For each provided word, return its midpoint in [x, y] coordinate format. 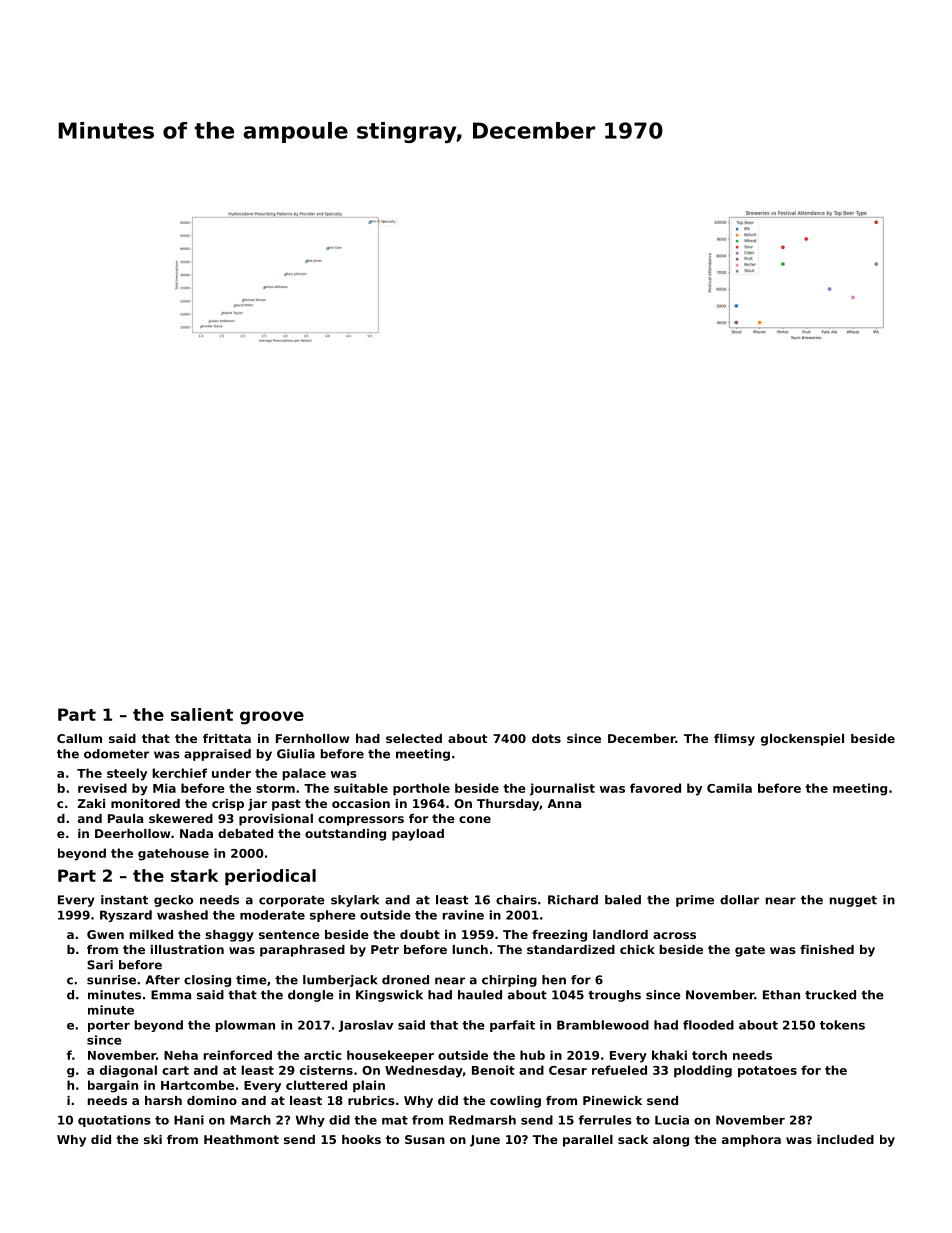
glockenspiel [802, 740]
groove [272, 718]
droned [405, 980]
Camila [729, 788]
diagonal [128, 1071]
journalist [562, 789]
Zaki [91, 803]
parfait [512, 1026]
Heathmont [241, 1139]
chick [637, 949]
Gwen [105, 934]
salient [202, 714]
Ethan [781, 995]
